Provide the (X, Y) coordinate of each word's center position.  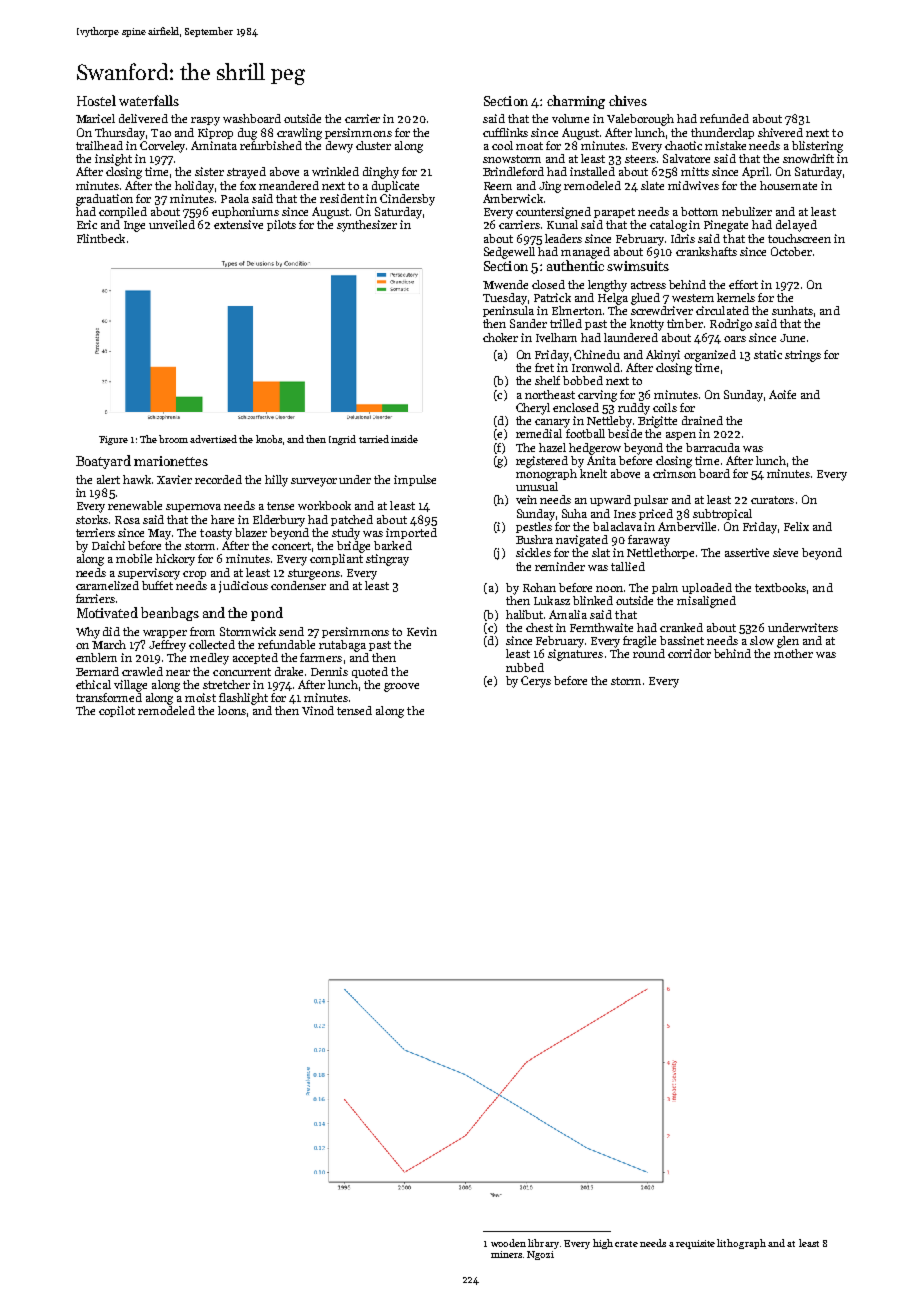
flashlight (243, 699)
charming (576, 102)
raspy (205, 121)
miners (506, 1254)
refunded (724, 118)
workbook (324, 505)
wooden (508, 1243)
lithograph (741, 1244)
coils (665, 407)
